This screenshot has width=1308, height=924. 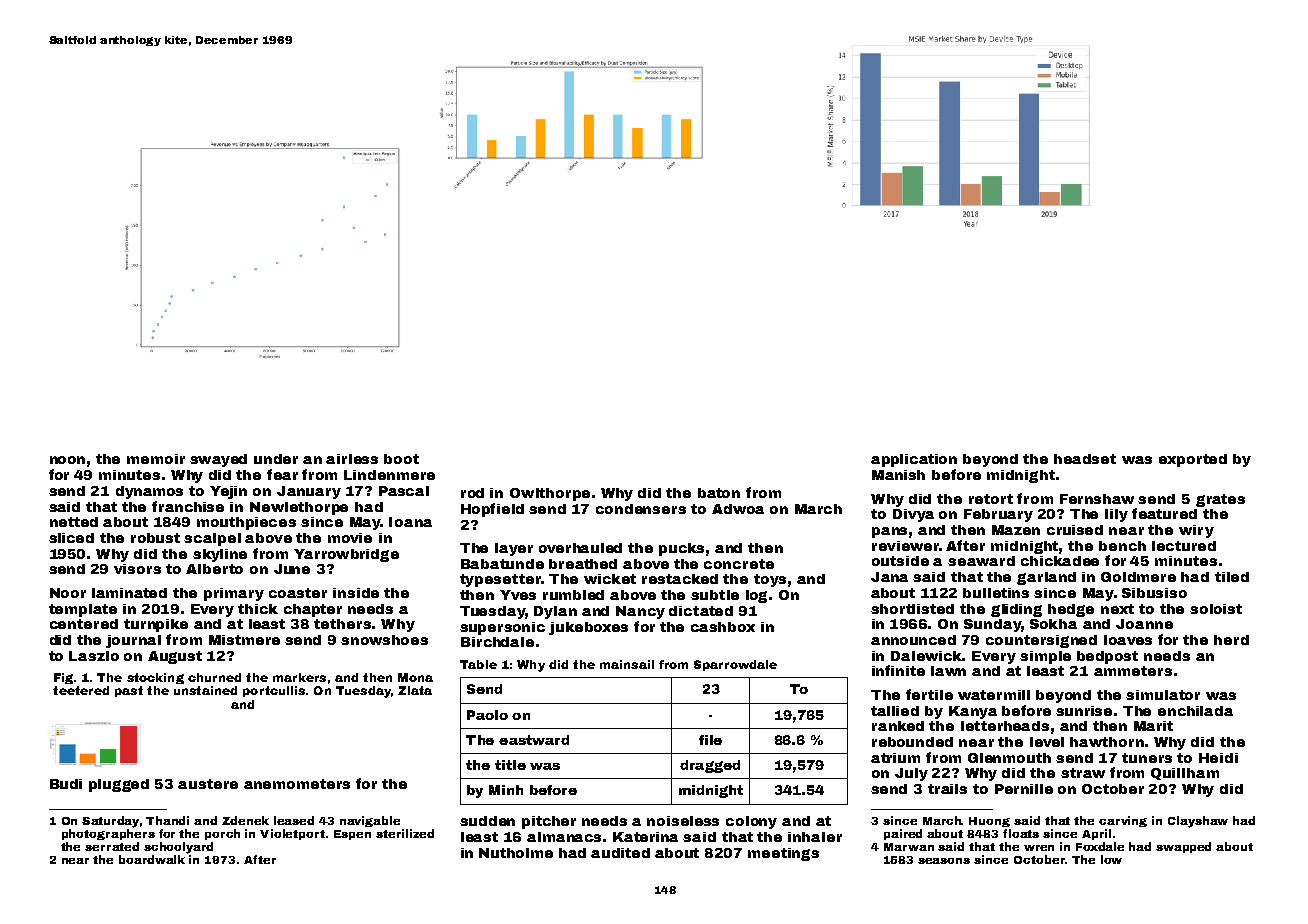 What do you see at coordinates (212, 539) in the screenshot?
I see `scalpel` at bounding box center [212, 539].
